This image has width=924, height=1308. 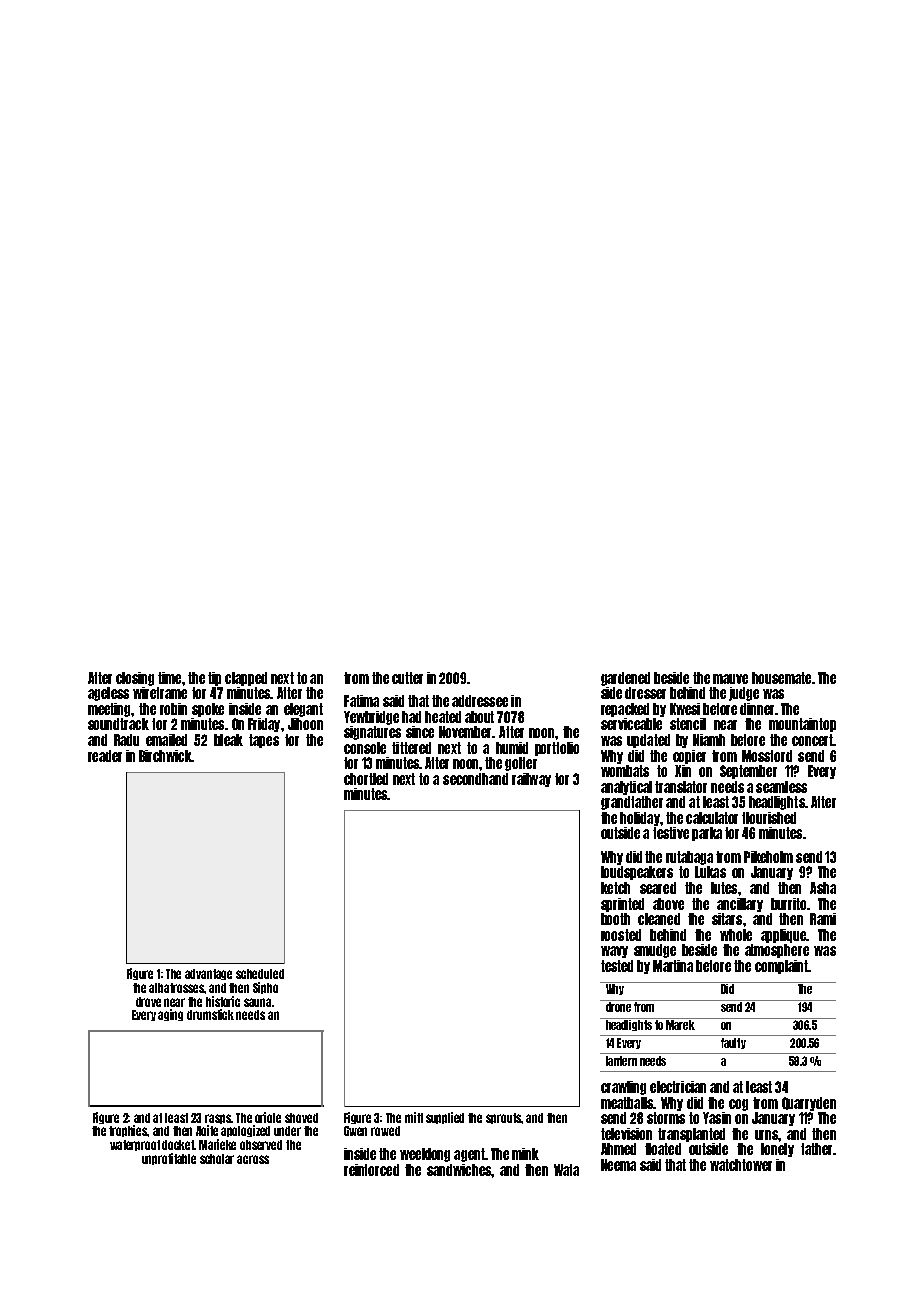 I want to click on chortled, so click(x=366, y=779).
